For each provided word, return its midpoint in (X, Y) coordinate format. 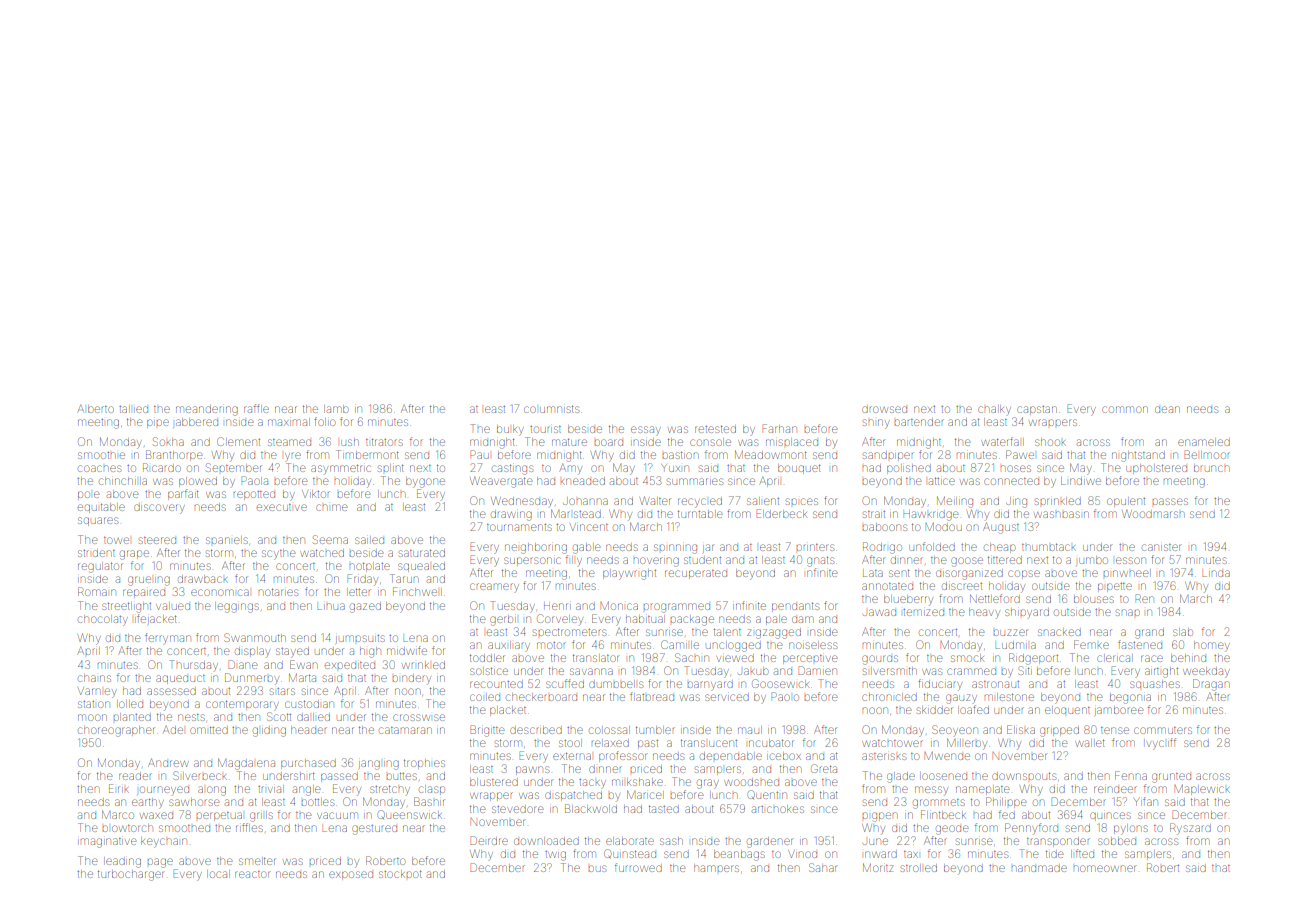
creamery (494, 588)
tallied (133, 409)
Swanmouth (255, 637)
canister (1161, 547)
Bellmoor (1207, 454)
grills (261, 817)
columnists (551, 409)
